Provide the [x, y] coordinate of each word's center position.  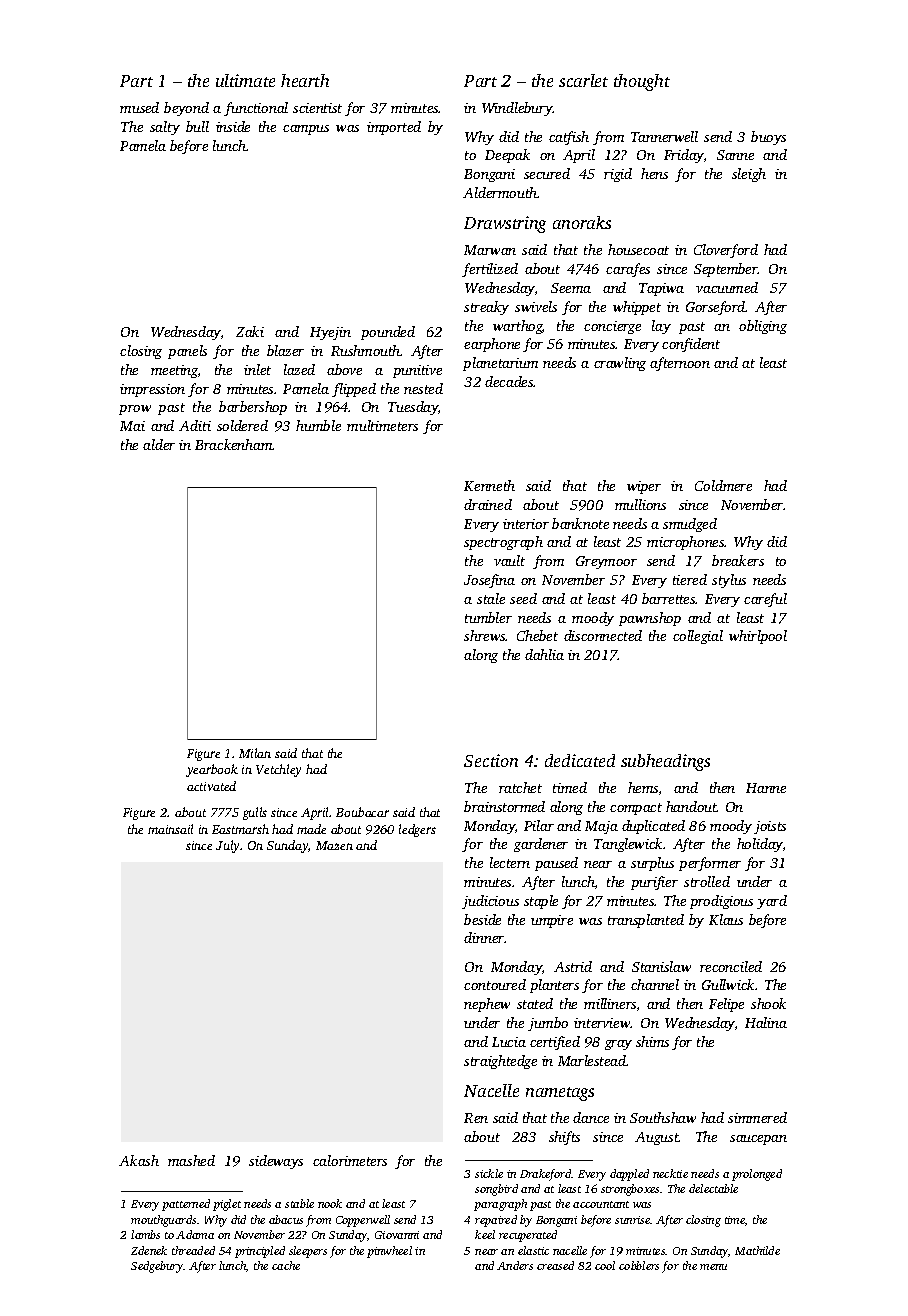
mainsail [170, 829]
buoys [768, 138]
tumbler [488, 617]
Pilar [539, 825]
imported [394, 128]
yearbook [212, 770]
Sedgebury [157, 1267]
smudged [690, 525]
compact [636, 809]
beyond [186, 109]
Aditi [195, 425]
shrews [485, 635]
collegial [698, 637]
